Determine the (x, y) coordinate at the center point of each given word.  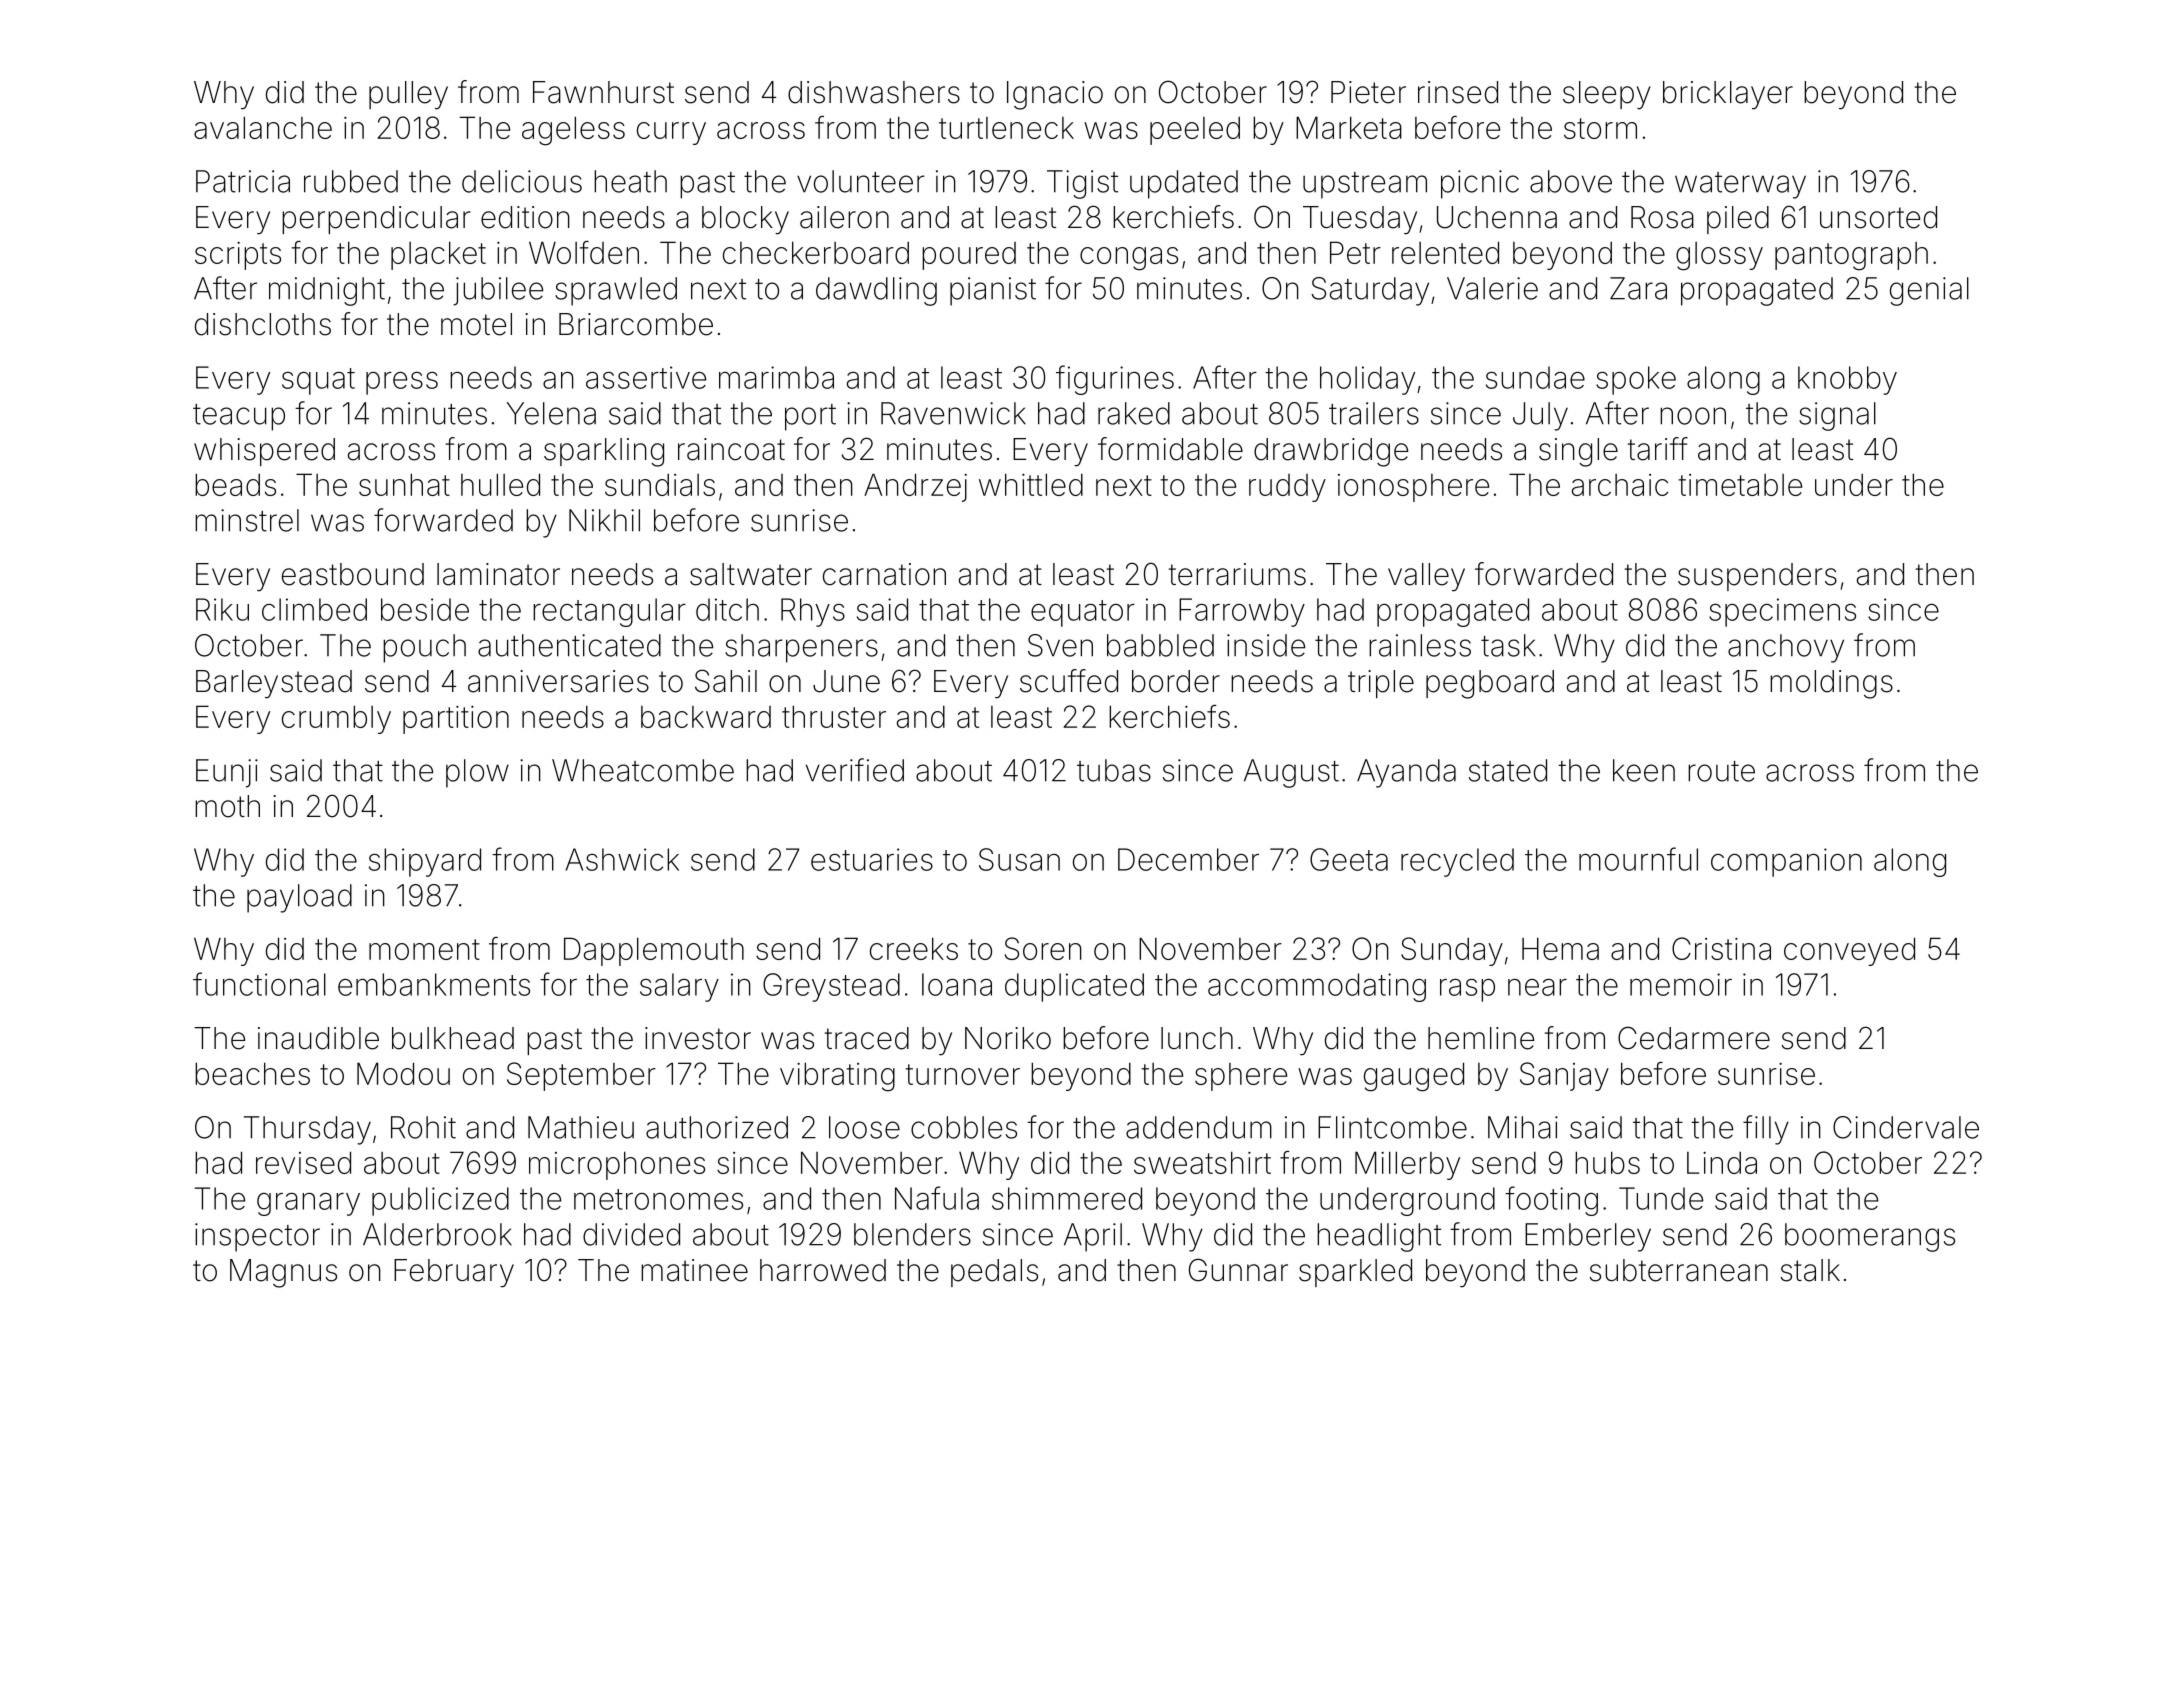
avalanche (263, 127)
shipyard (425, 862)
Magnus (283, 1273)
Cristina (1721, 948)
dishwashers (874, 92)
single (1578, 452)
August (1291, 773)
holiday (1367, 380)
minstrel (247, 520)
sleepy (1607, 95)
